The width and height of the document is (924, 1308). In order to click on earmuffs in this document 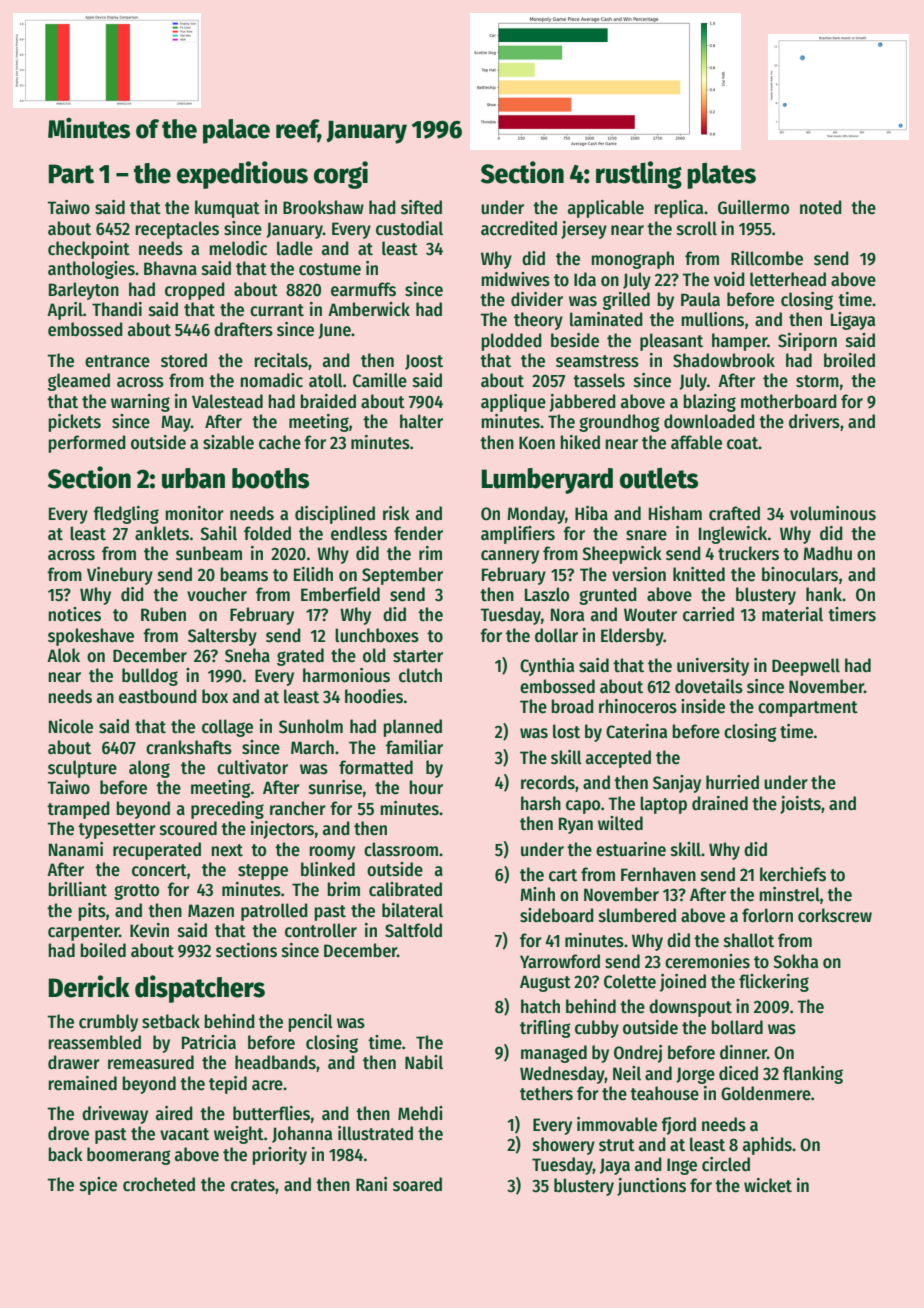, I will do `click(363, 289)`.
